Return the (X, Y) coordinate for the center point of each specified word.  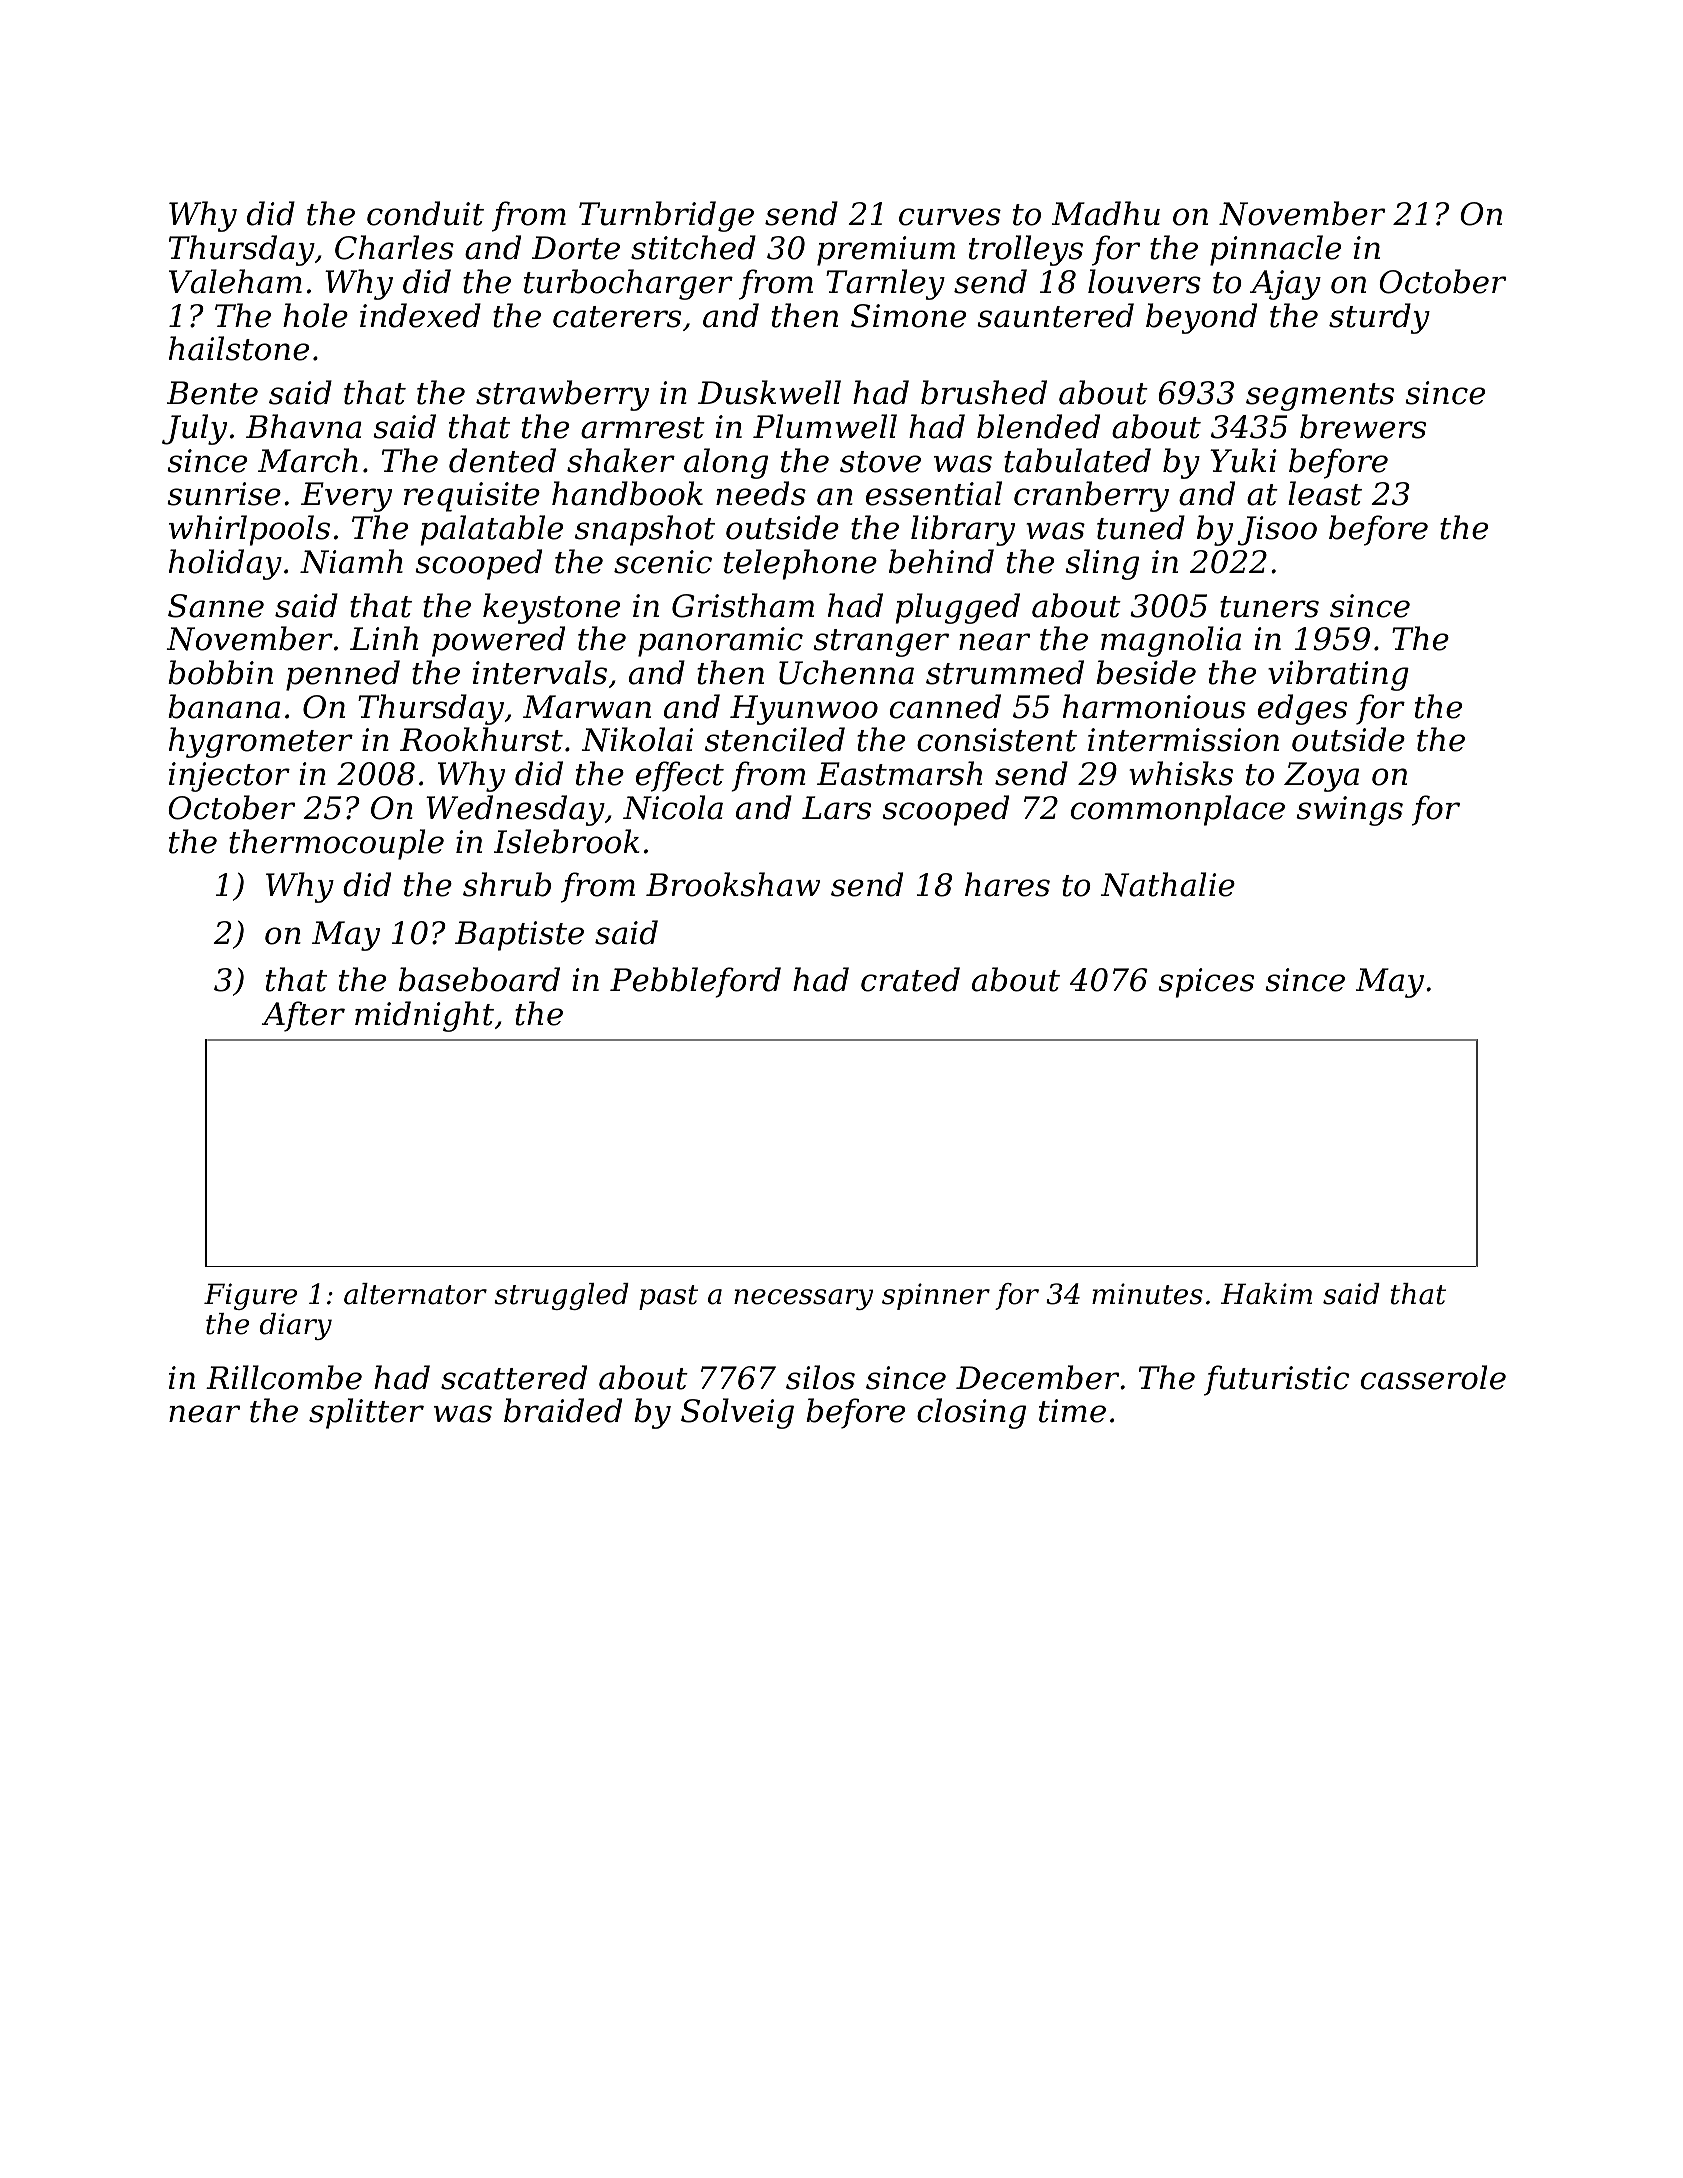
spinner (936, 1296)
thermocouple (336, 844)
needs (761, 493)
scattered (514, 1377)
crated (910, 979)
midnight (424, 1016)
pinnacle (1275, 250)
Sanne (216, 606)
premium (886, 251)
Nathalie (1168, 884)
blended (1038, 426)
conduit (425, 213)
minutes (1147, 1294)
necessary (803, 1299)
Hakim (1266, 1294)
